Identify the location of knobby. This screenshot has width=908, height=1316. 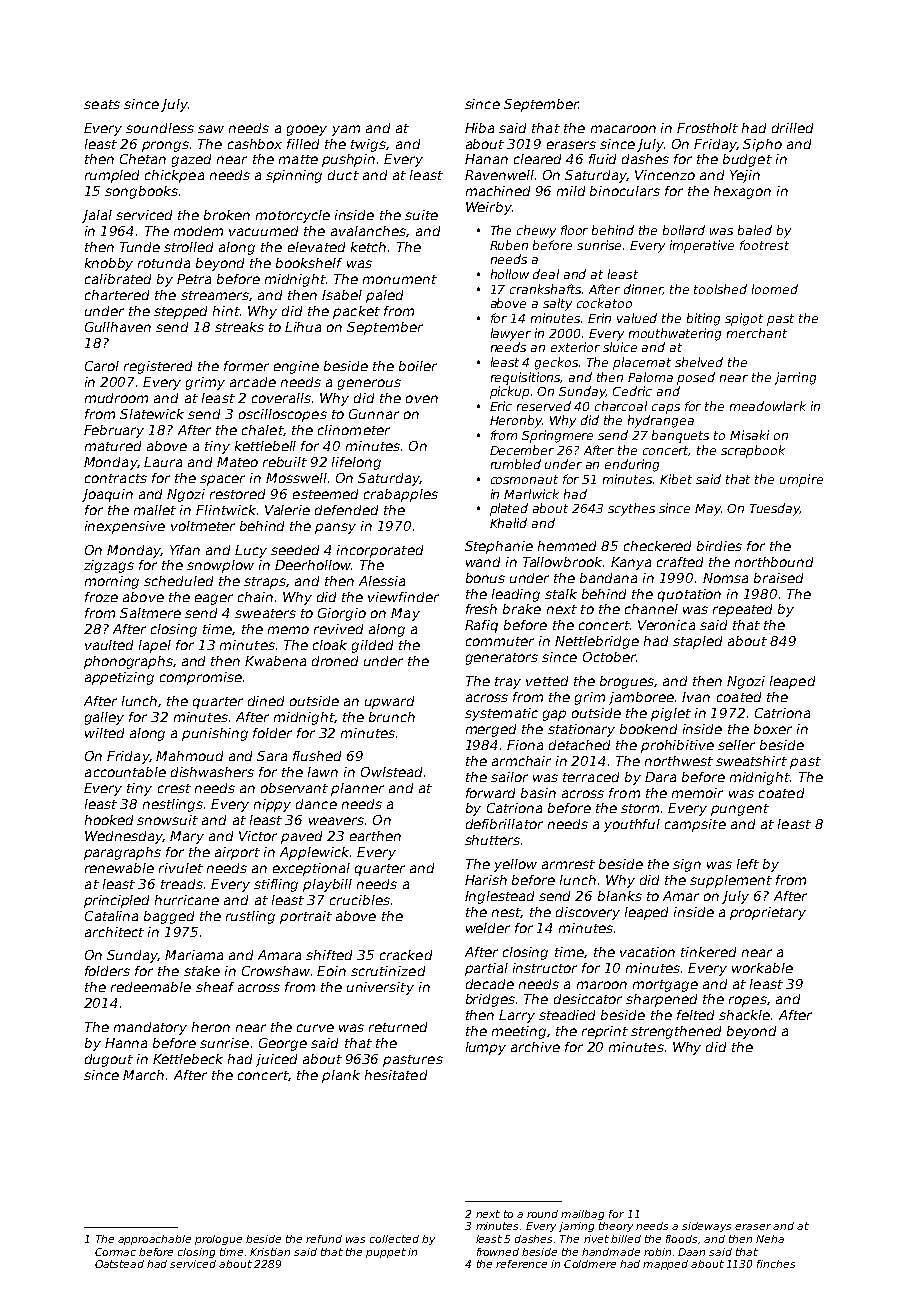
(109, 264).
